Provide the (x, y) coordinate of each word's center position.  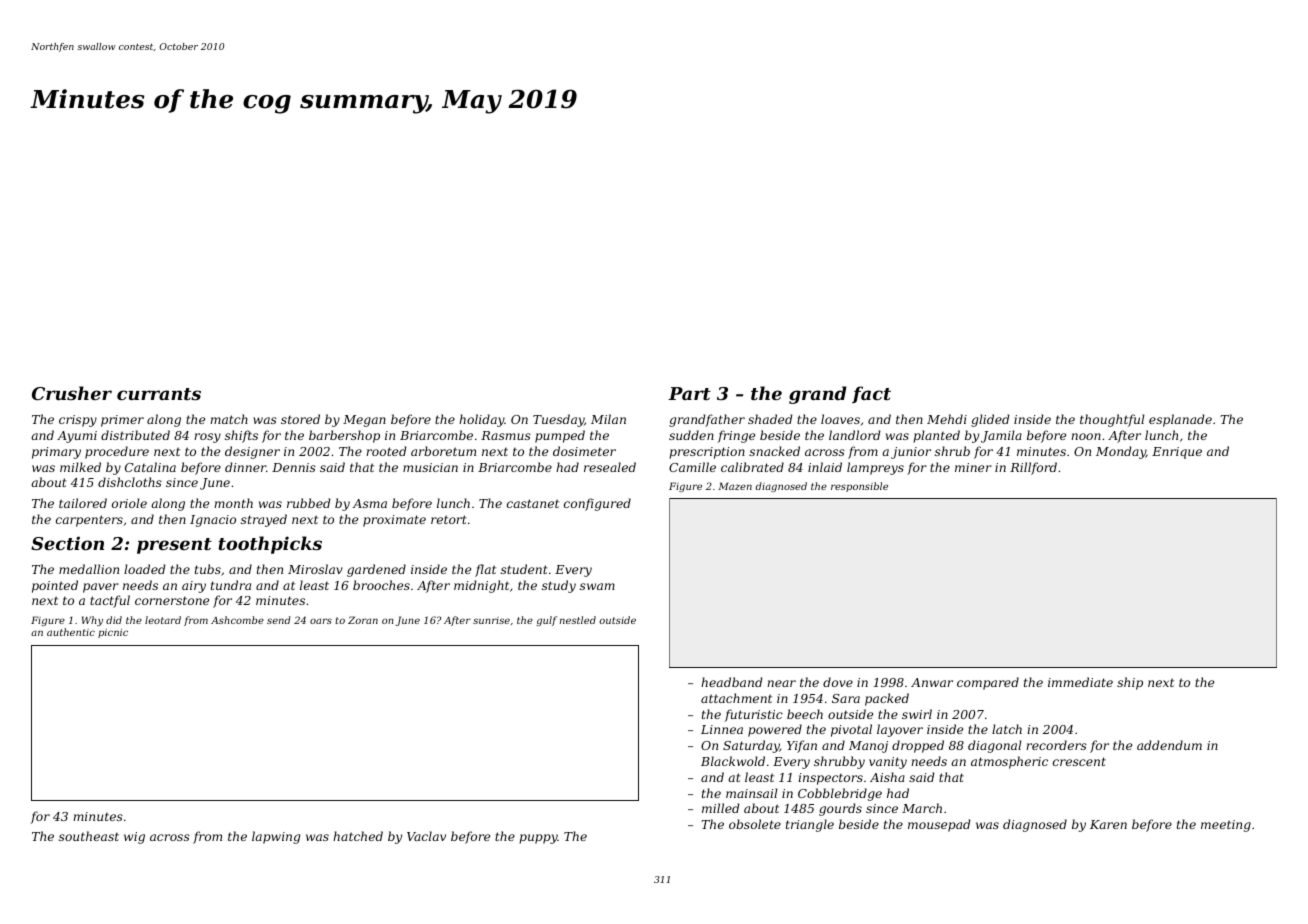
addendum (1169, 745)
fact (871, 395)
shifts (241, 436)
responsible (859, 487)
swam (597, 586)
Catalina (150, 467)
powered (775, 730)
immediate (1080, 682)
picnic (113, 633)
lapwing (276, 837)
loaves (840, 419)
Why (92, 621)
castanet (533, 503)
